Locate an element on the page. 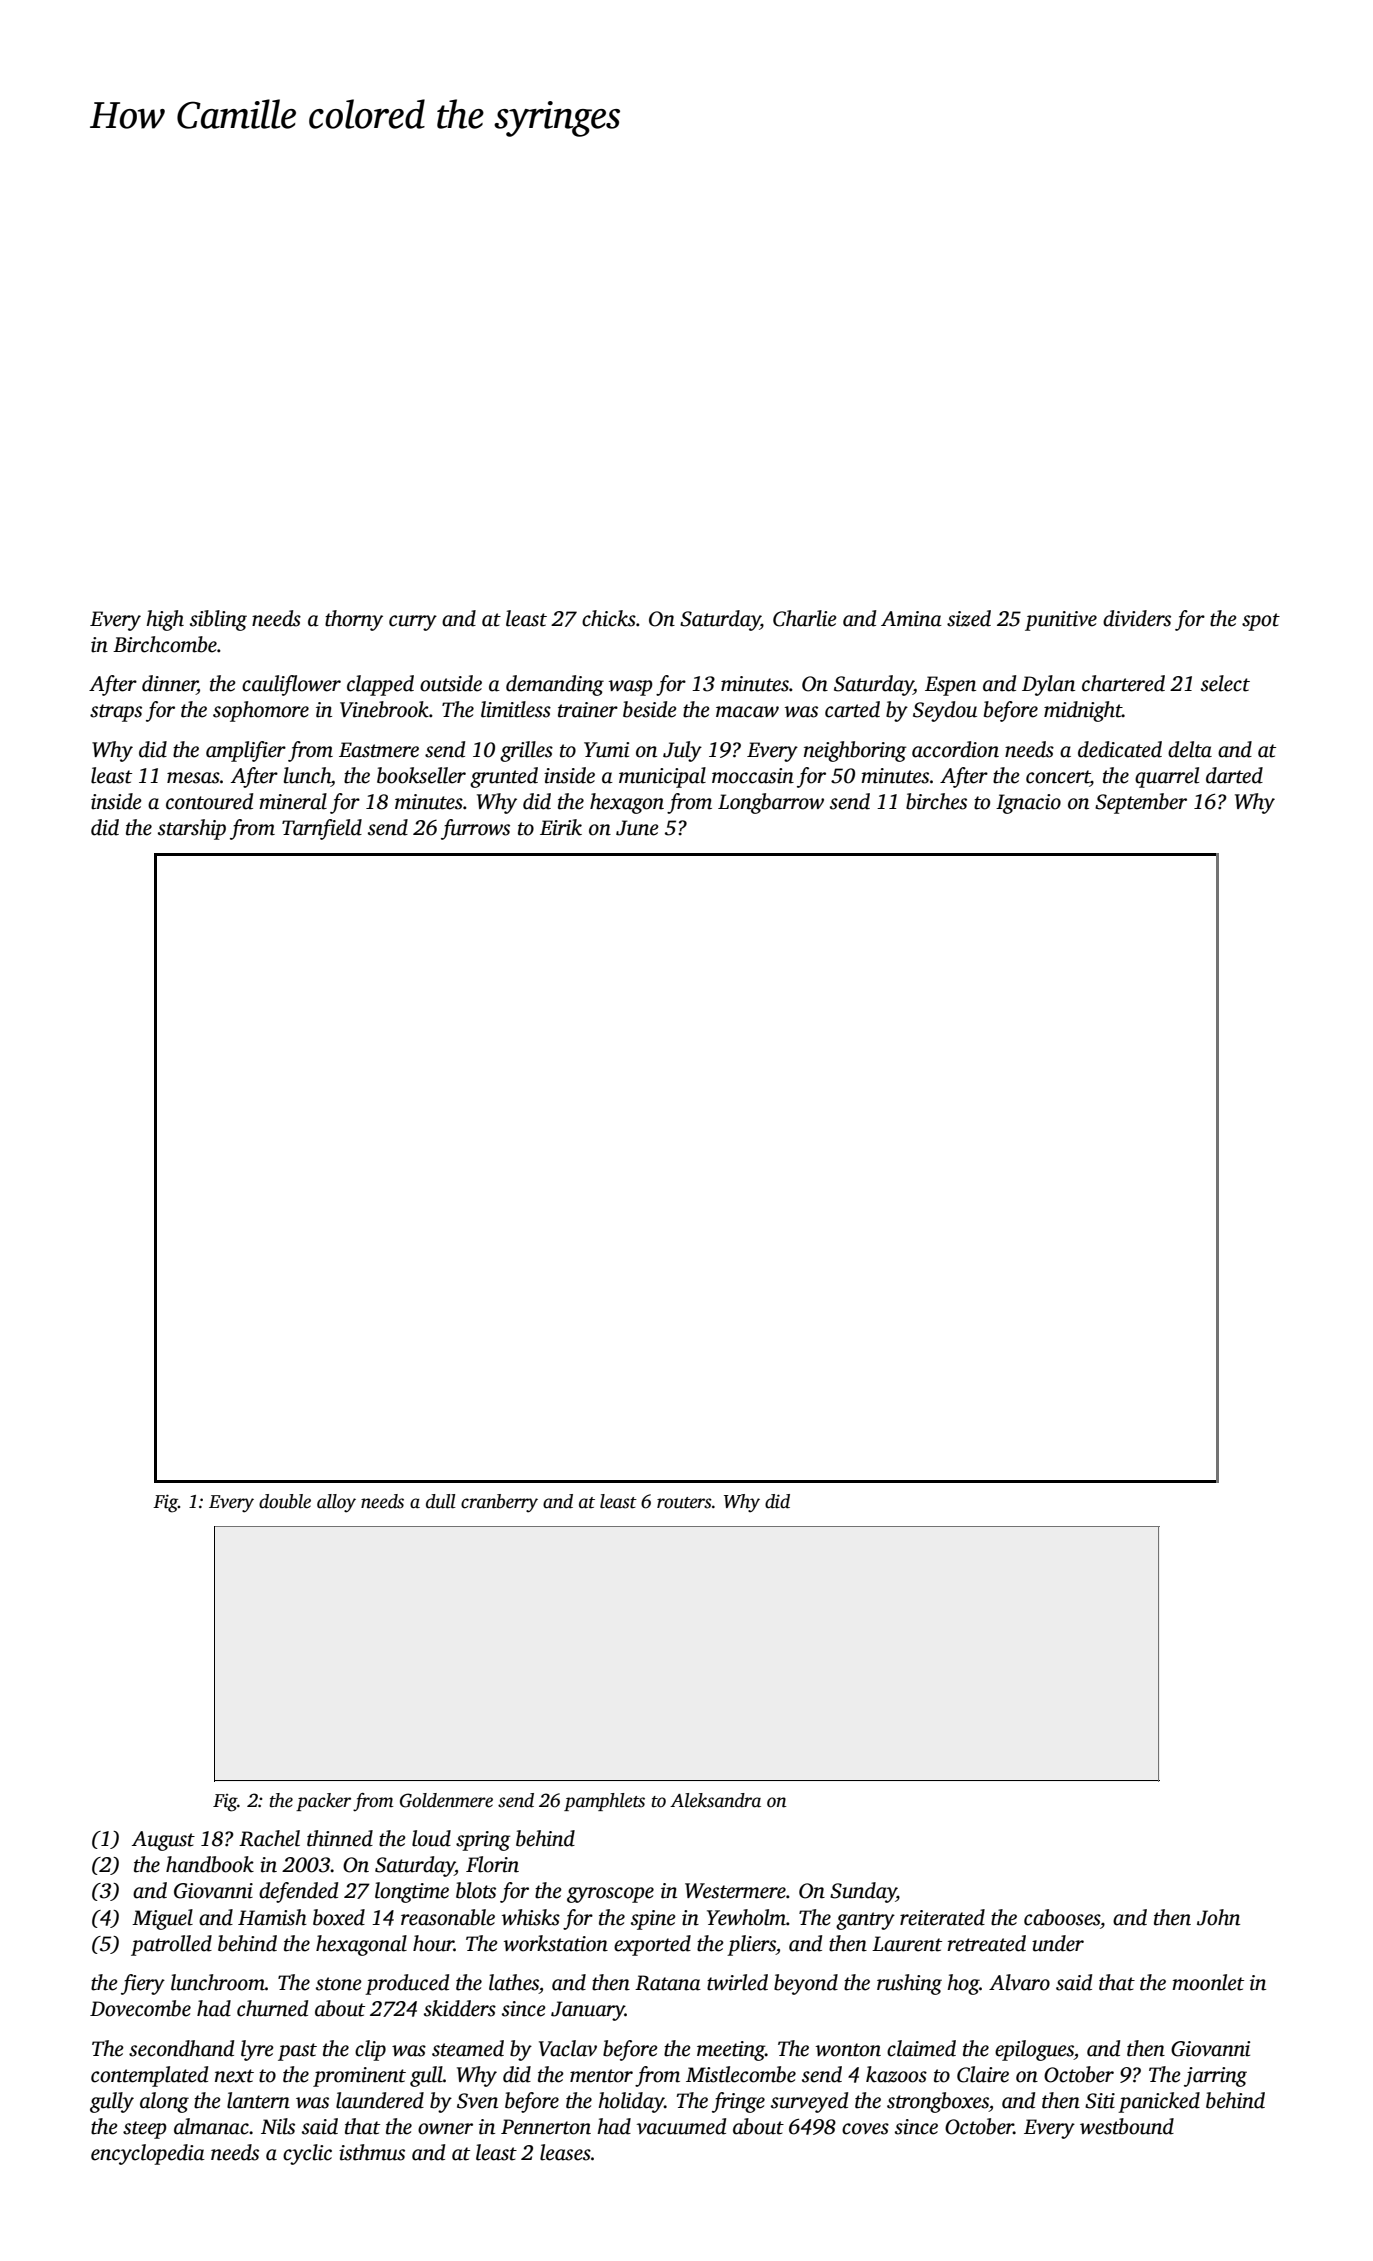 This image has width=1373, height=2261. high is located at coordinates (165, 620).
